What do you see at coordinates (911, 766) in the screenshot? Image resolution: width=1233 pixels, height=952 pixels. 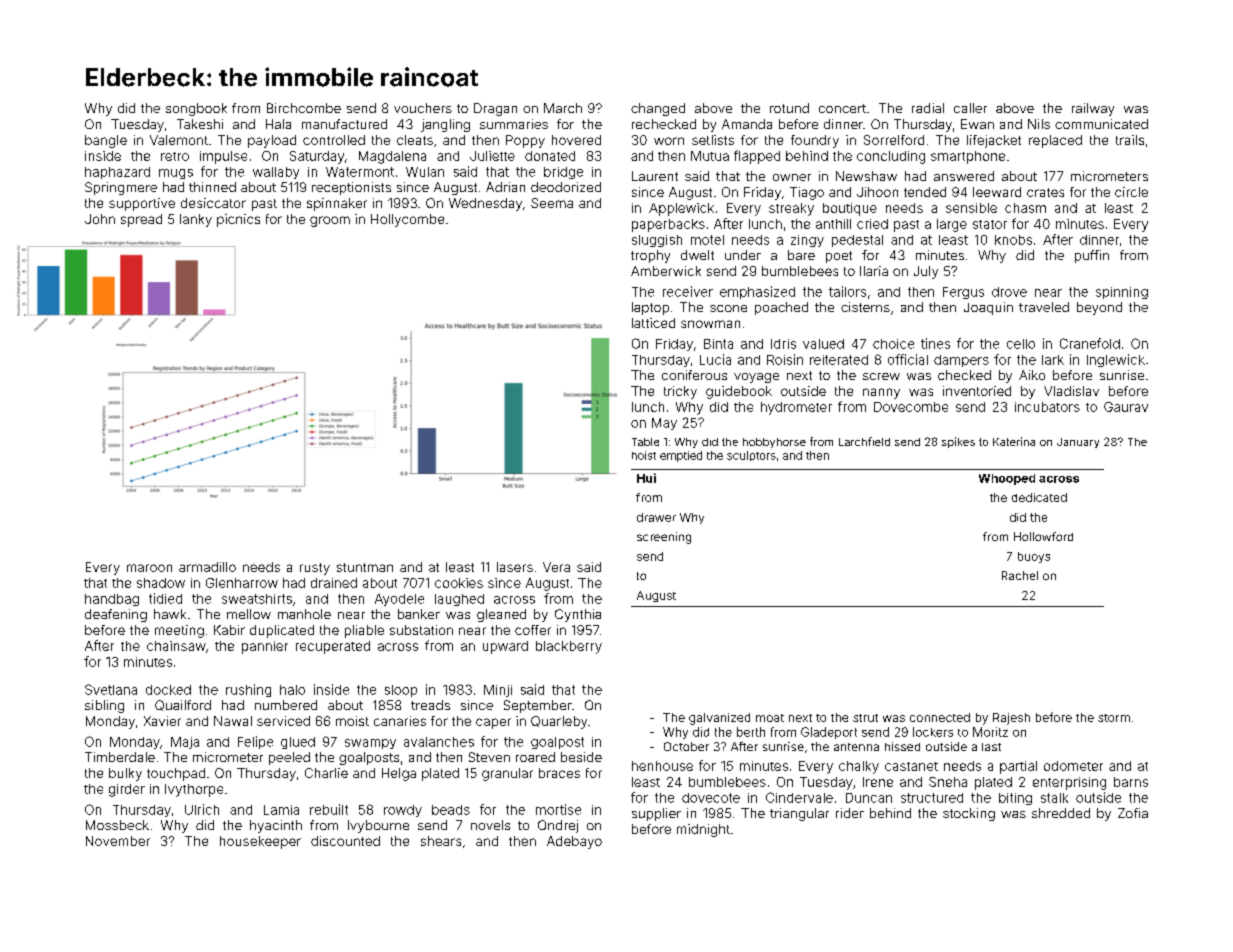 I see `castanet` at bounding box center [911, 766].
